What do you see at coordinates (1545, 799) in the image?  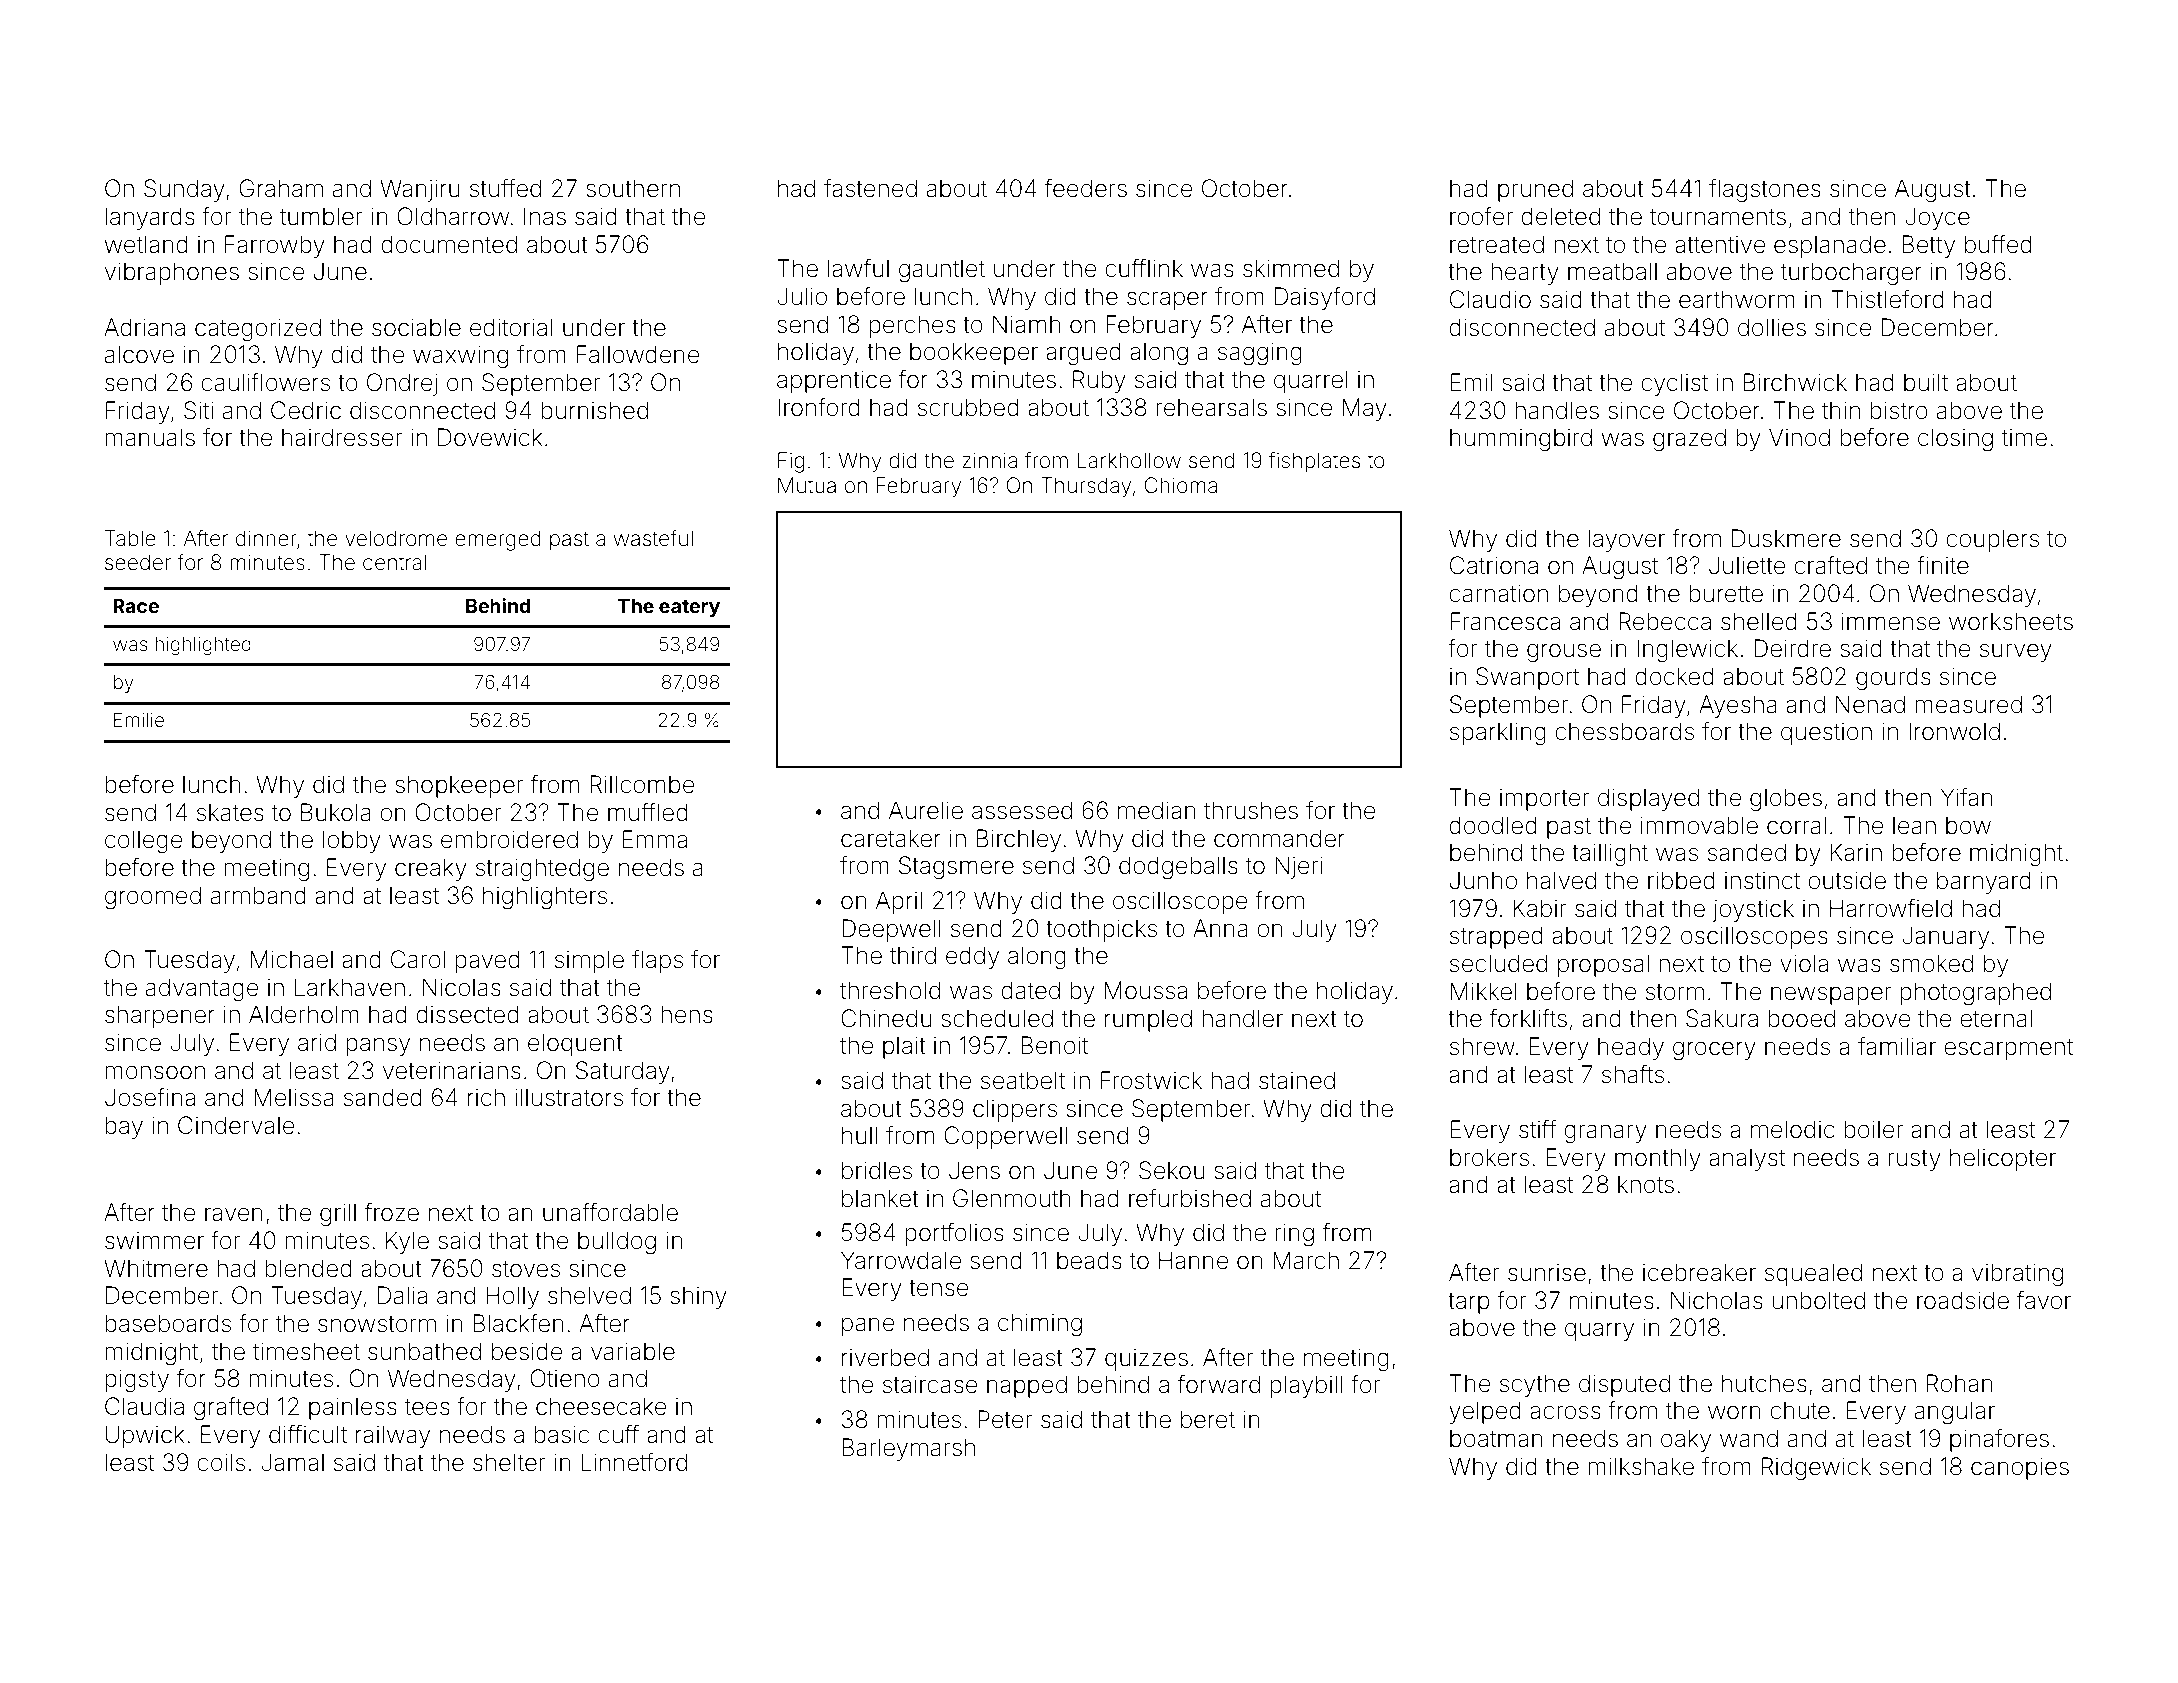 I see `importer` at bounding box center [1545, 799].
